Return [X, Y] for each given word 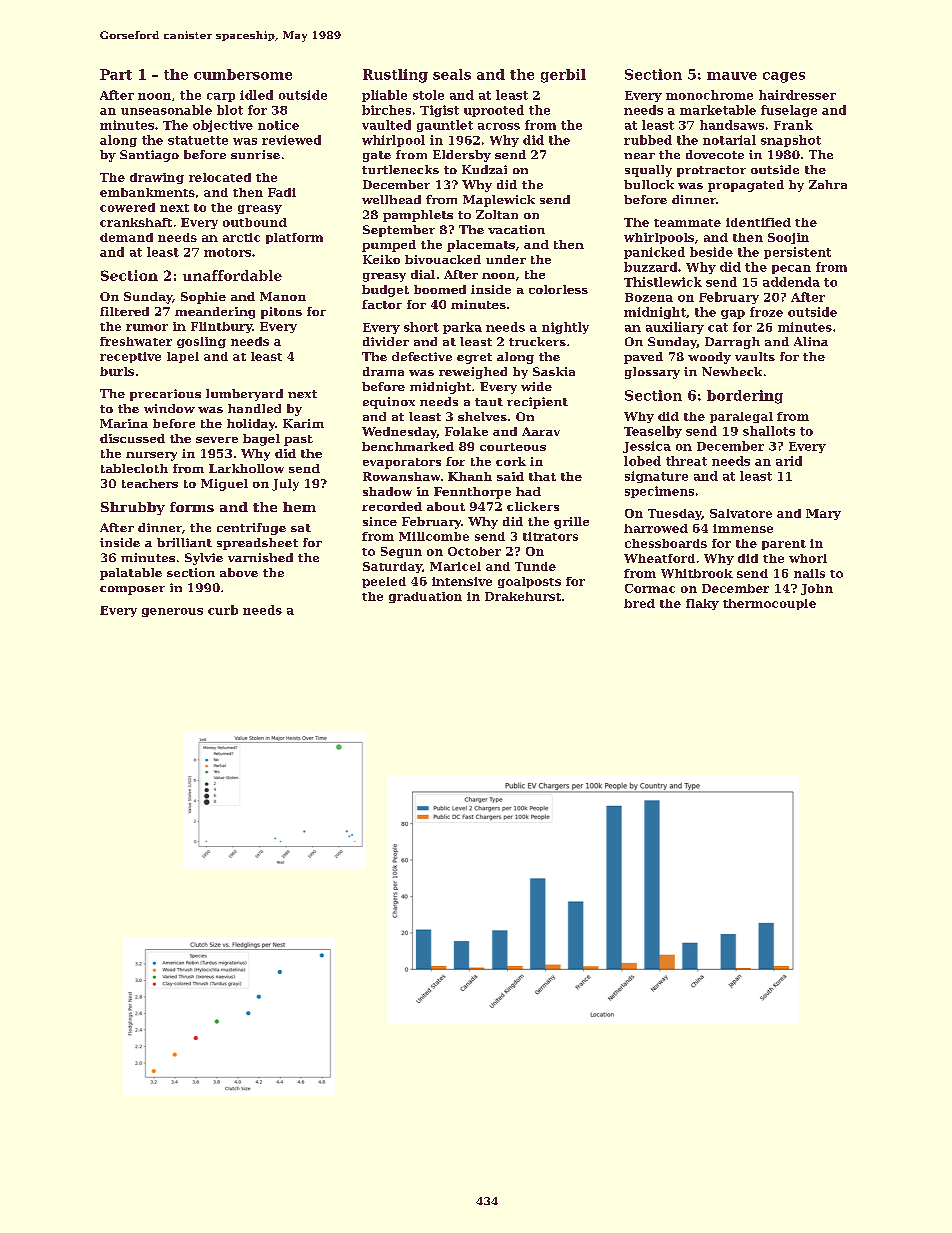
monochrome [709, 95]
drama [383, 371]
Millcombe [434, 536]
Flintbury [221, 327]
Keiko [381, 259]
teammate [687, 223]
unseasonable [166, 110]
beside [711, 252]
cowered [127, 207]
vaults [755, 356]
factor [382, 304]
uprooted [494, 111]
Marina [124, 423]
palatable [131, 574]
